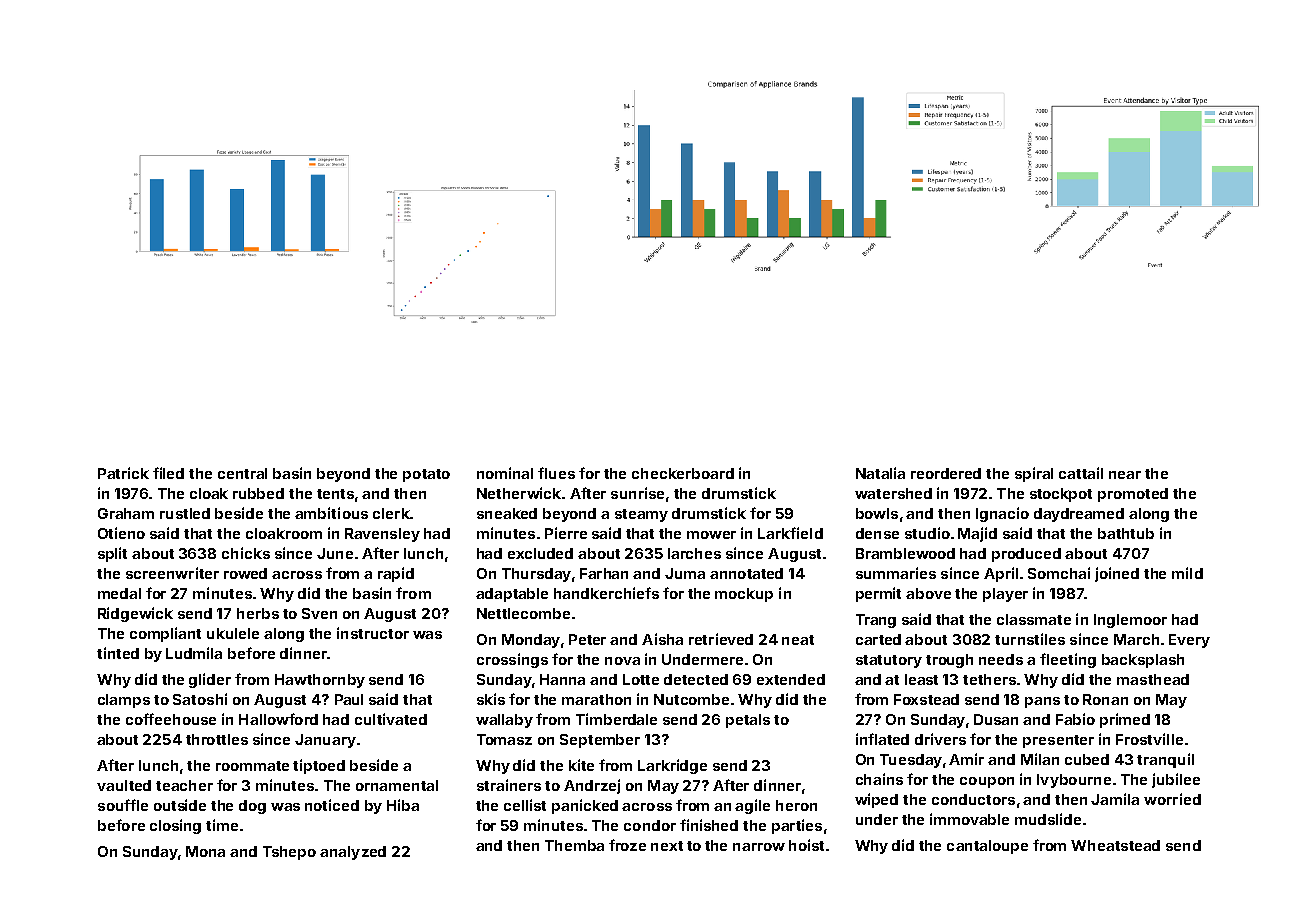 The width and height of the document is (1308, 924). I want to click on nova, so click(622, 661).
